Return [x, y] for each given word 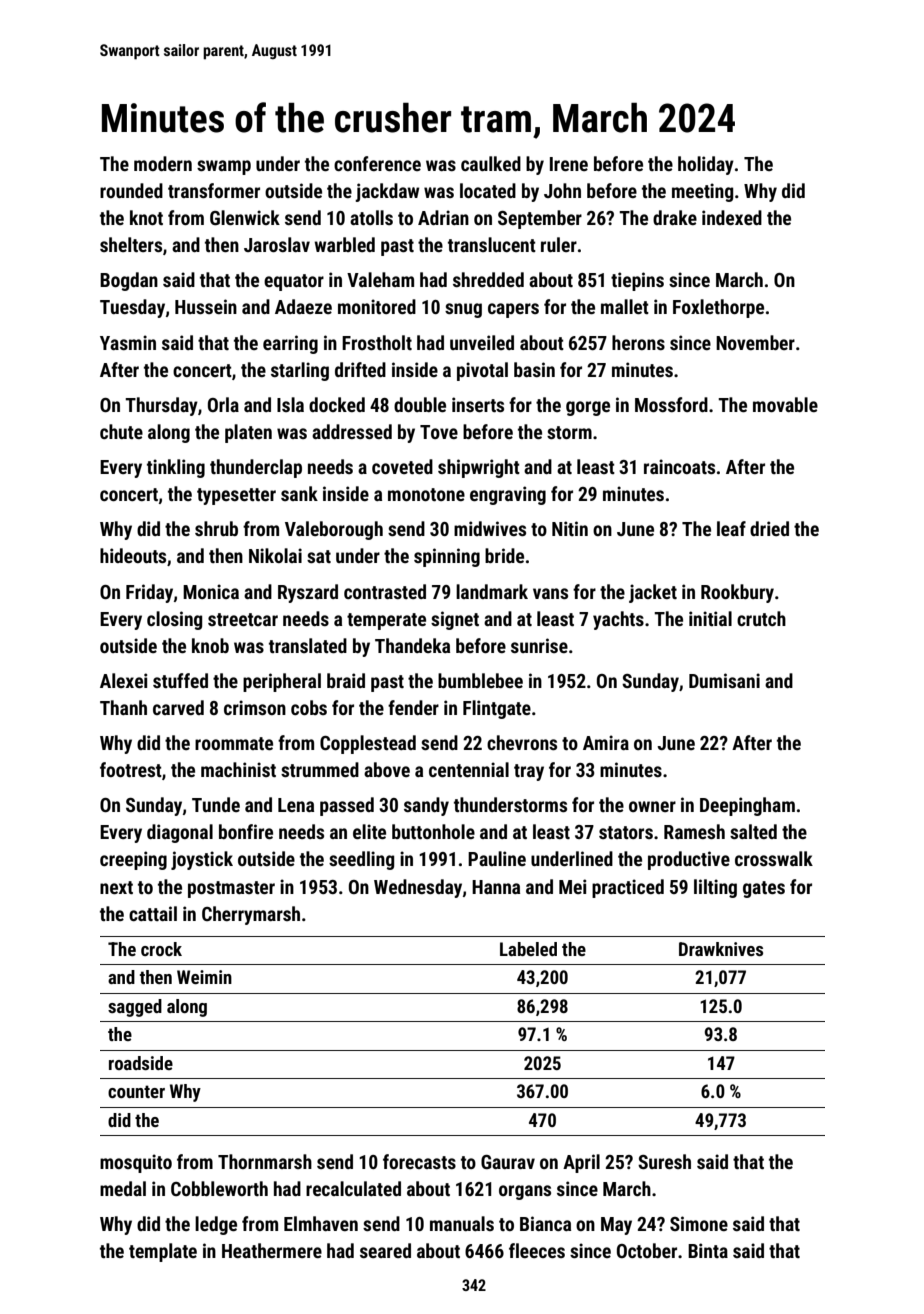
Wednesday [418, 888]
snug [463, 310]
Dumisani [724, 680]
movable [785, 404]
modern [163, 163]
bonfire [246, 831]
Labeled [528, 949]
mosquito [136, 1163]
